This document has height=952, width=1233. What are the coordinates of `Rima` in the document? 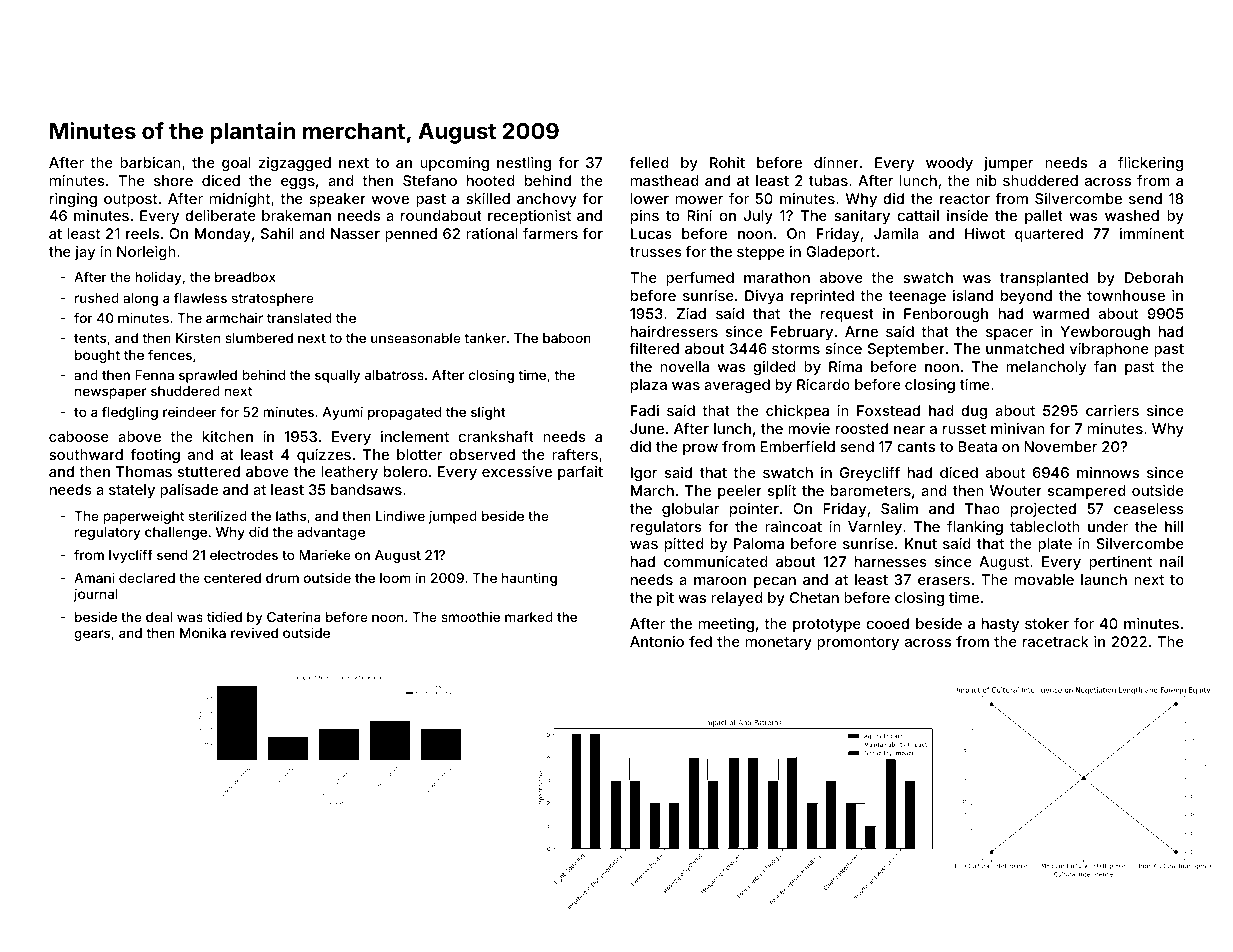 It's located at (845, 366).
